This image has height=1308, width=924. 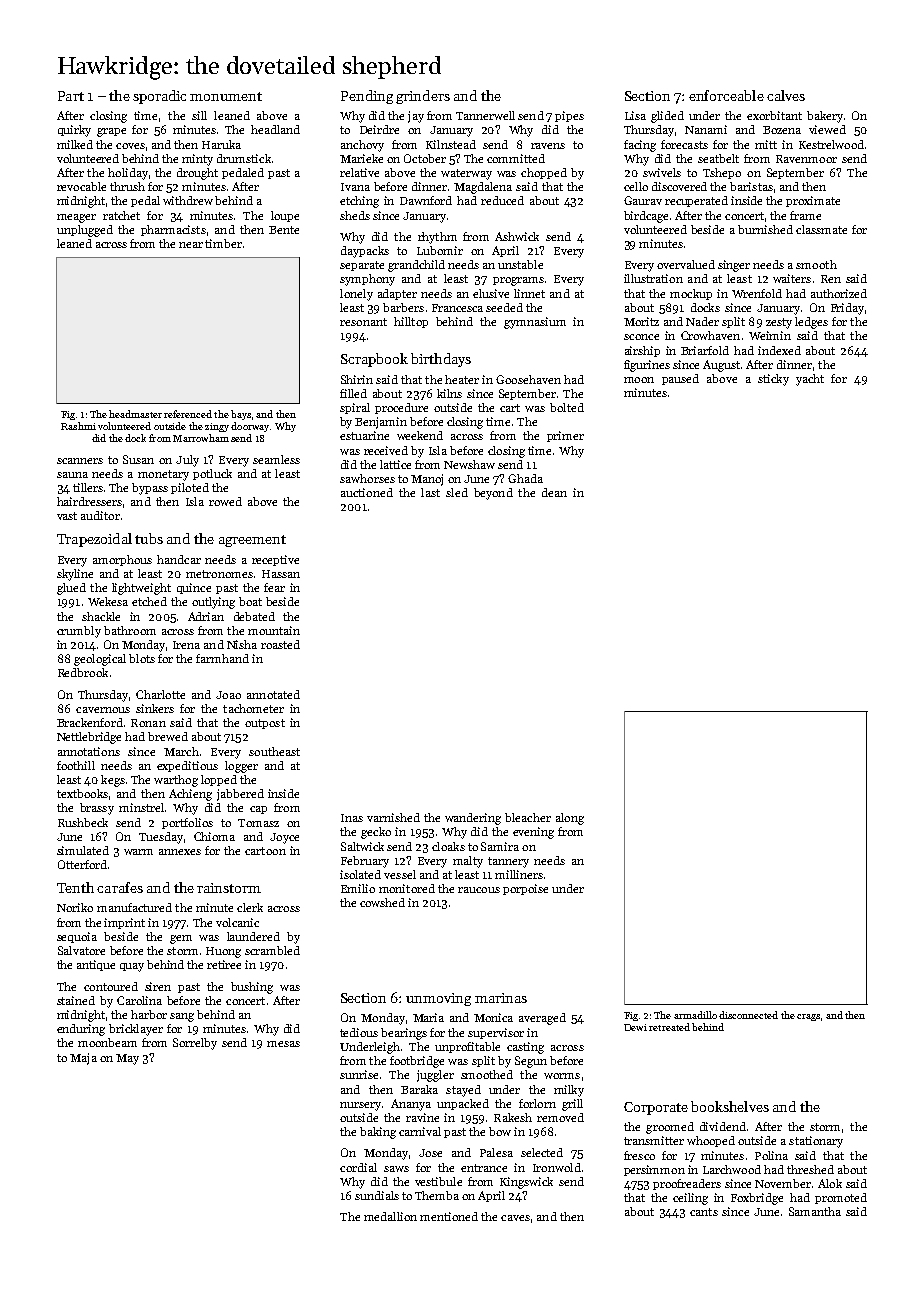 I want to click on Friday, so click(x=847, y=309).
